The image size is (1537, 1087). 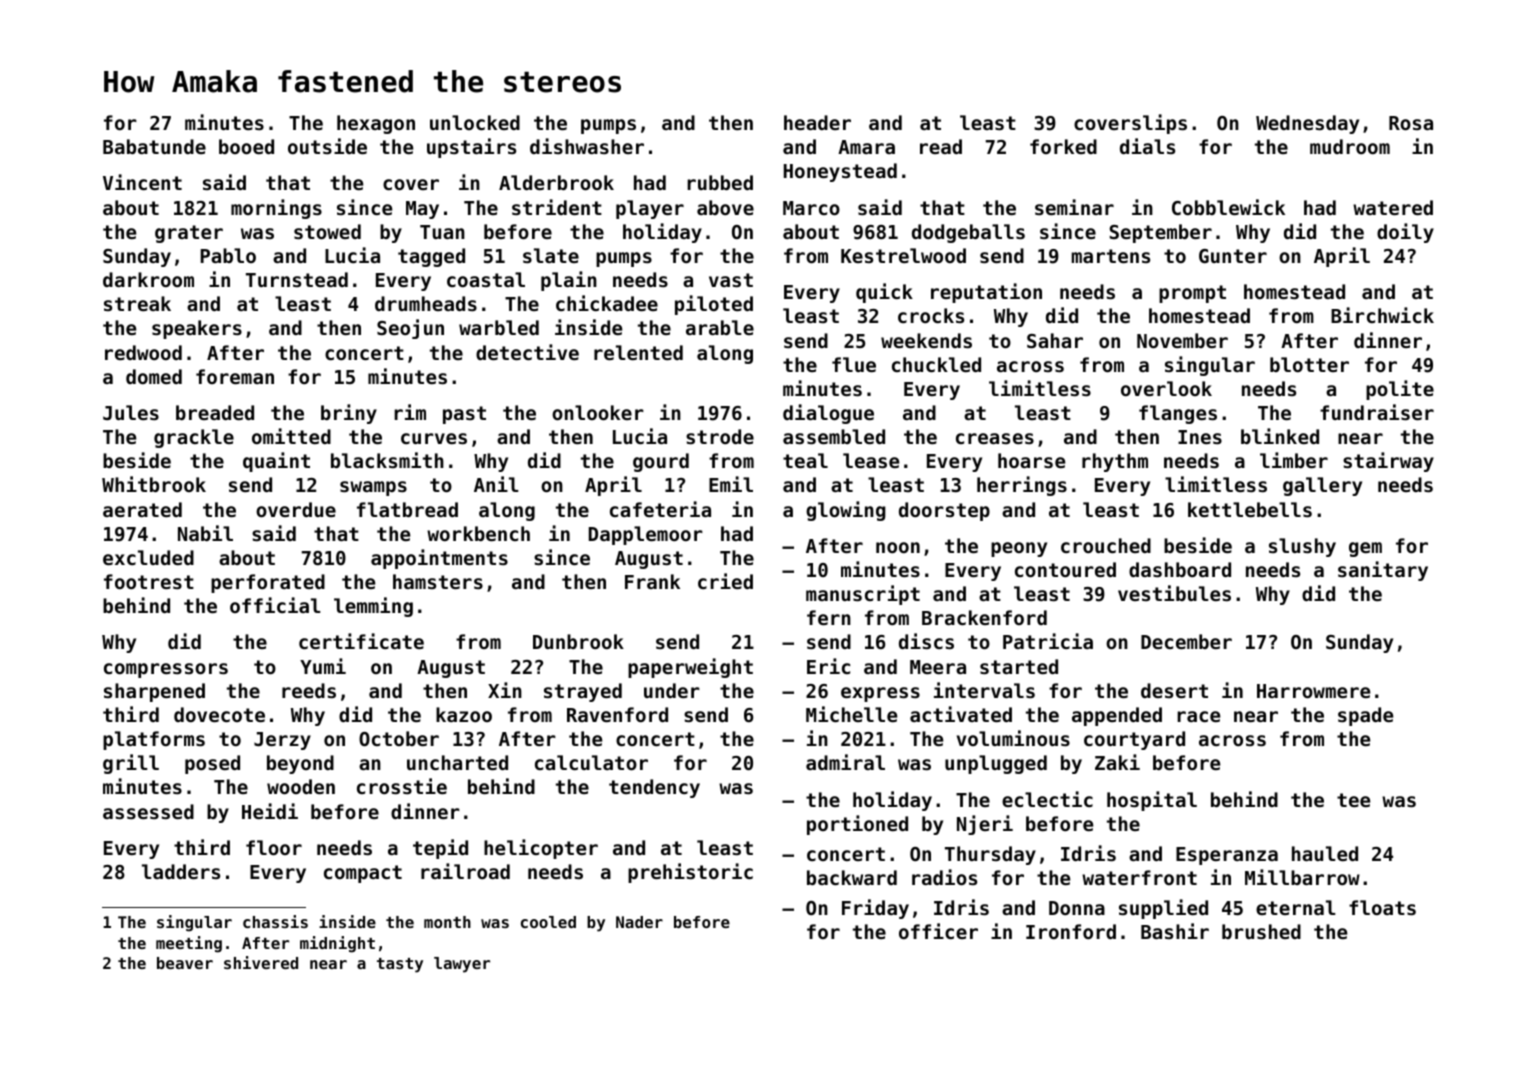 I want to click on grill, so click(x=131, y=764).
